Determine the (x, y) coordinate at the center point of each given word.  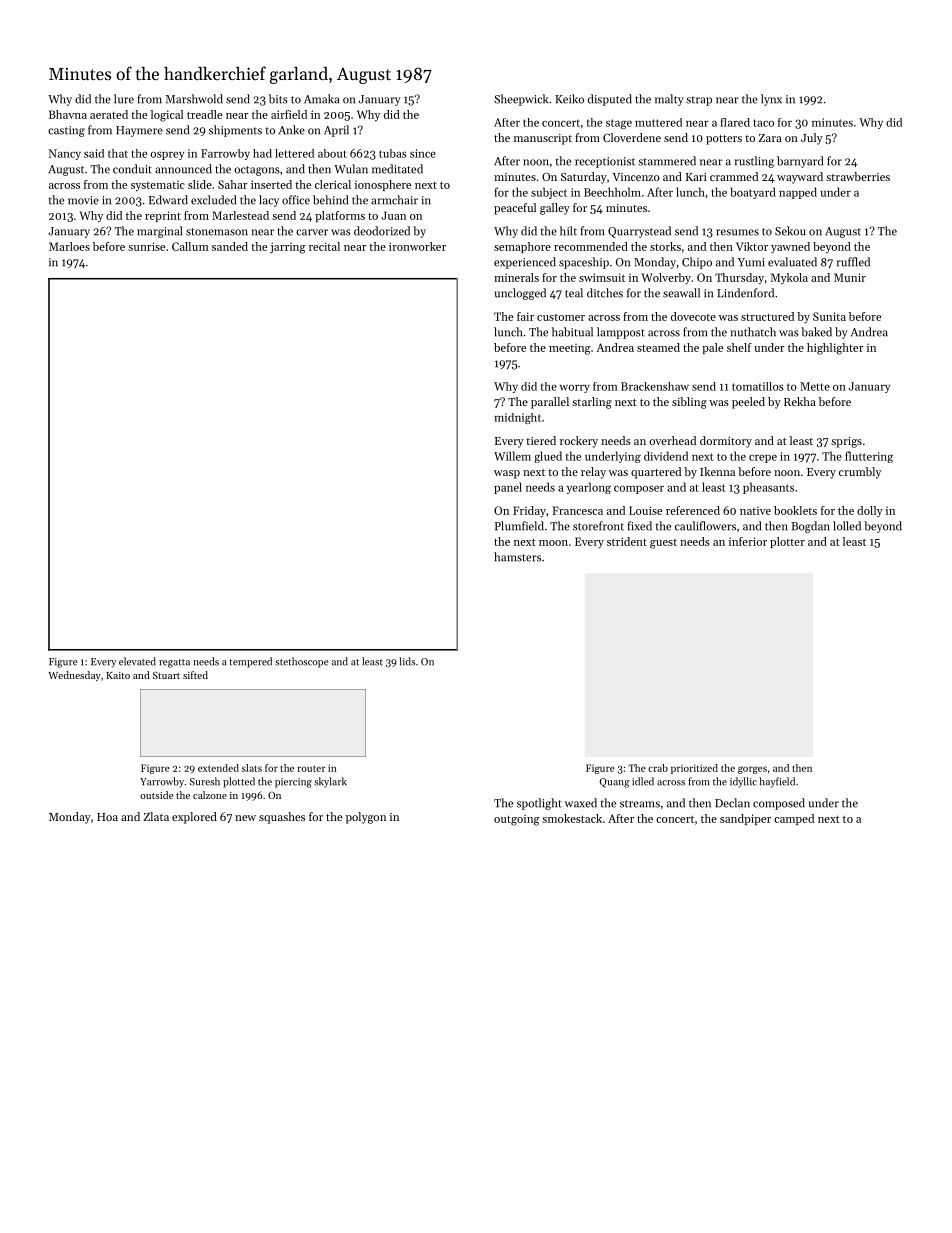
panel (508, 488)
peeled (748, 403)
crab (658, 768)
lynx (771, 100)
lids (407, 661)
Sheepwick (521, 100)
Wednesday (74, 676)
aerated (109, 114)
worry (574, 389)
